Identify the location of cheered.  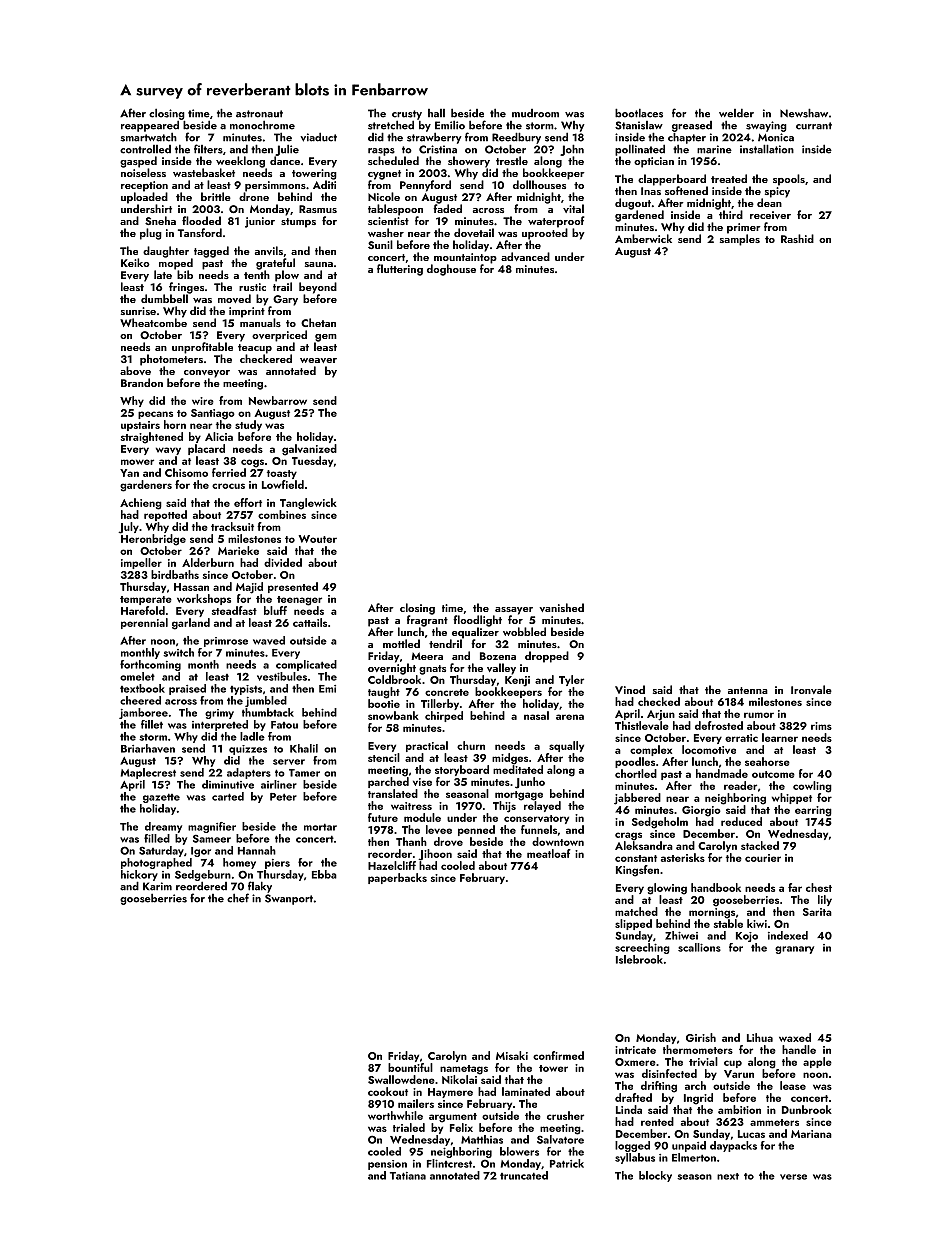
(140, 700).
